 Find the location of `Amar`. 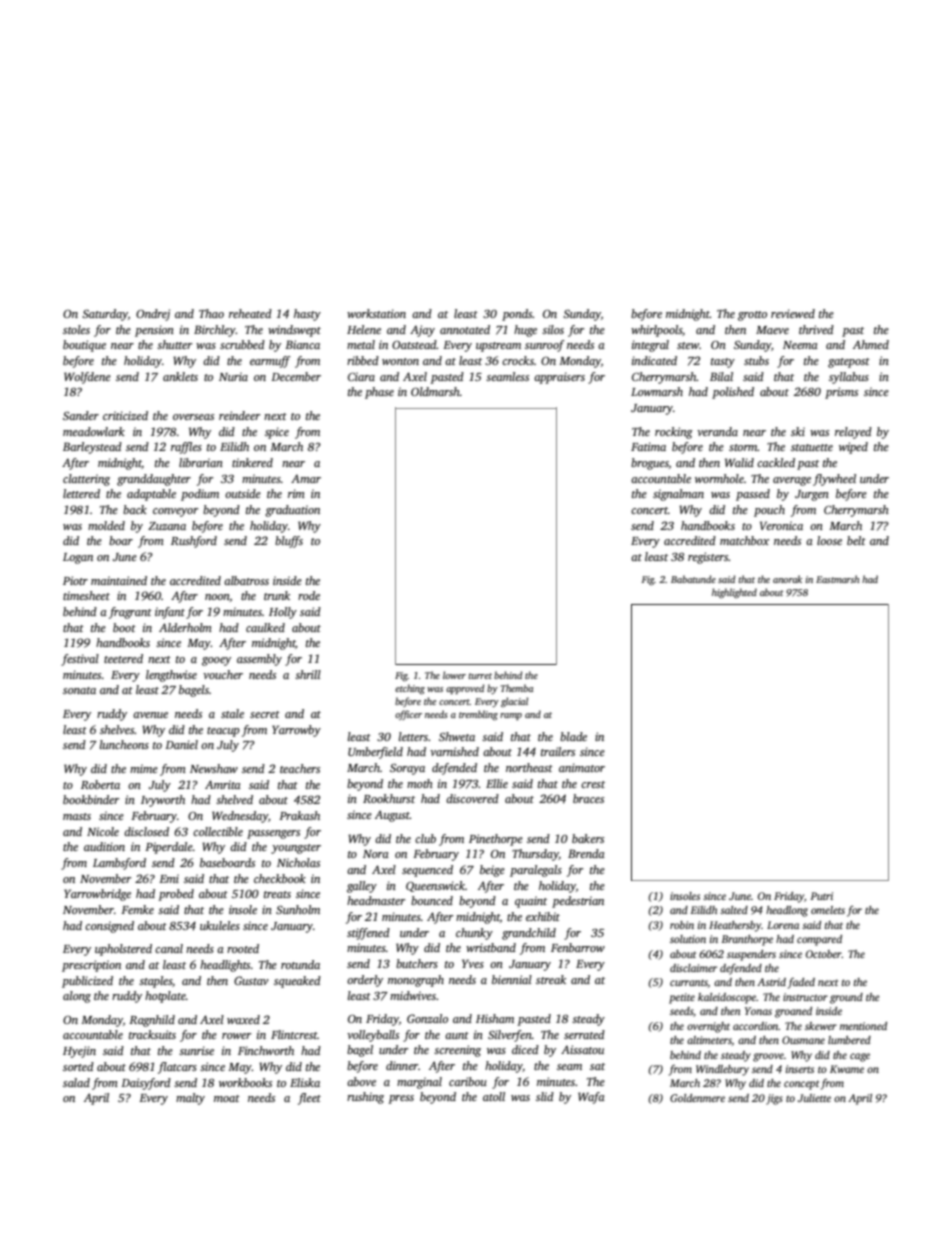

Amar is located at coordinates (306, 478).
